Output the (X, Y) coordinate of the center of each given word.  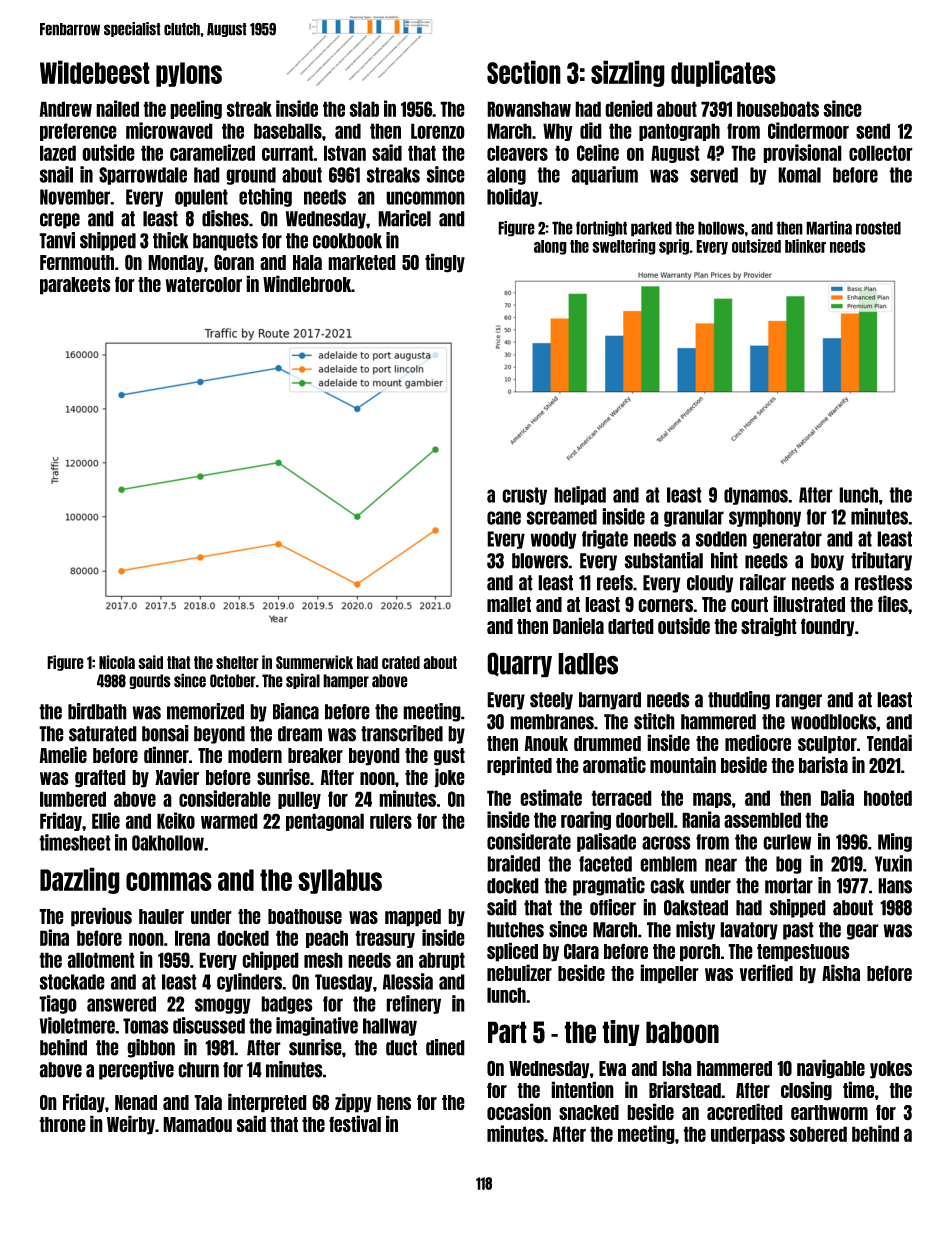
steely (551, 701)
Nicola (117, 662)
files (893, 603)
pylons (189, 74)
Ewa (612, 1068)
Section (524, 72)
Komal (799, 175)
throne (62, 1124)
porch (700, 953)
